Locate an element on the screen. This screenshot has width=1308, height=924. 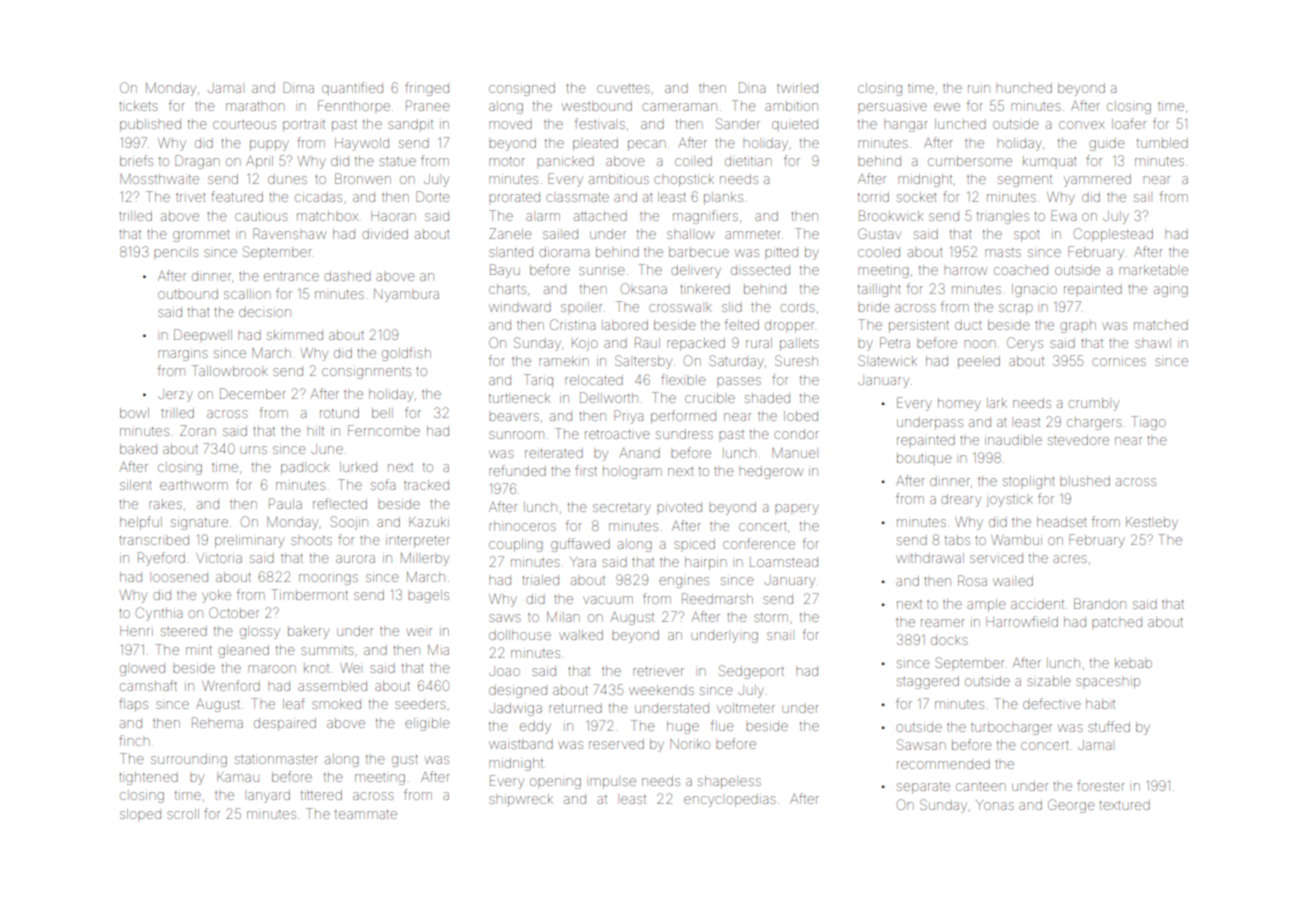
Ferncombe is located at coordinates (384, 430).
